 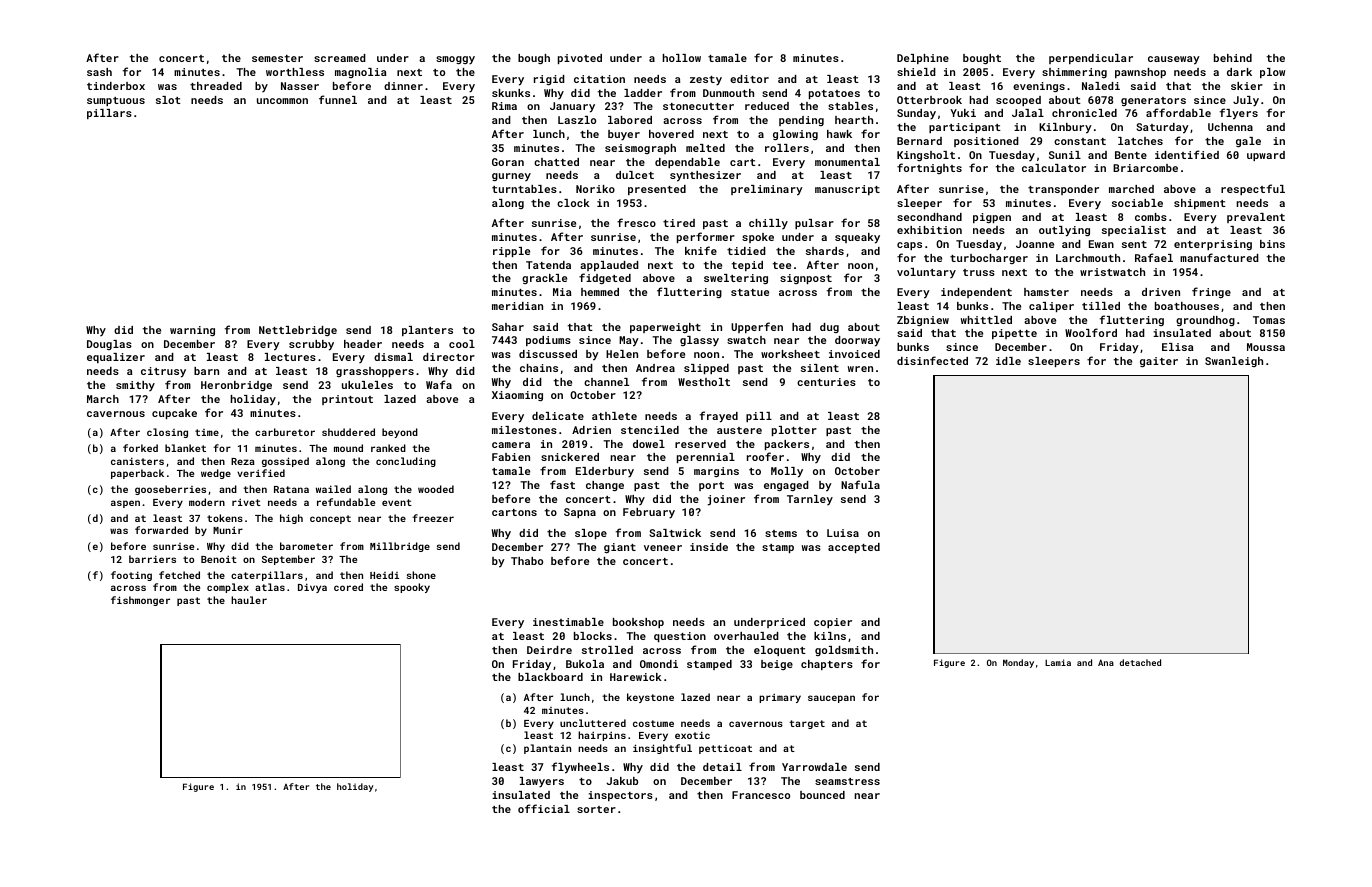 I want to click on idle, so click(x=1008, y=361).
